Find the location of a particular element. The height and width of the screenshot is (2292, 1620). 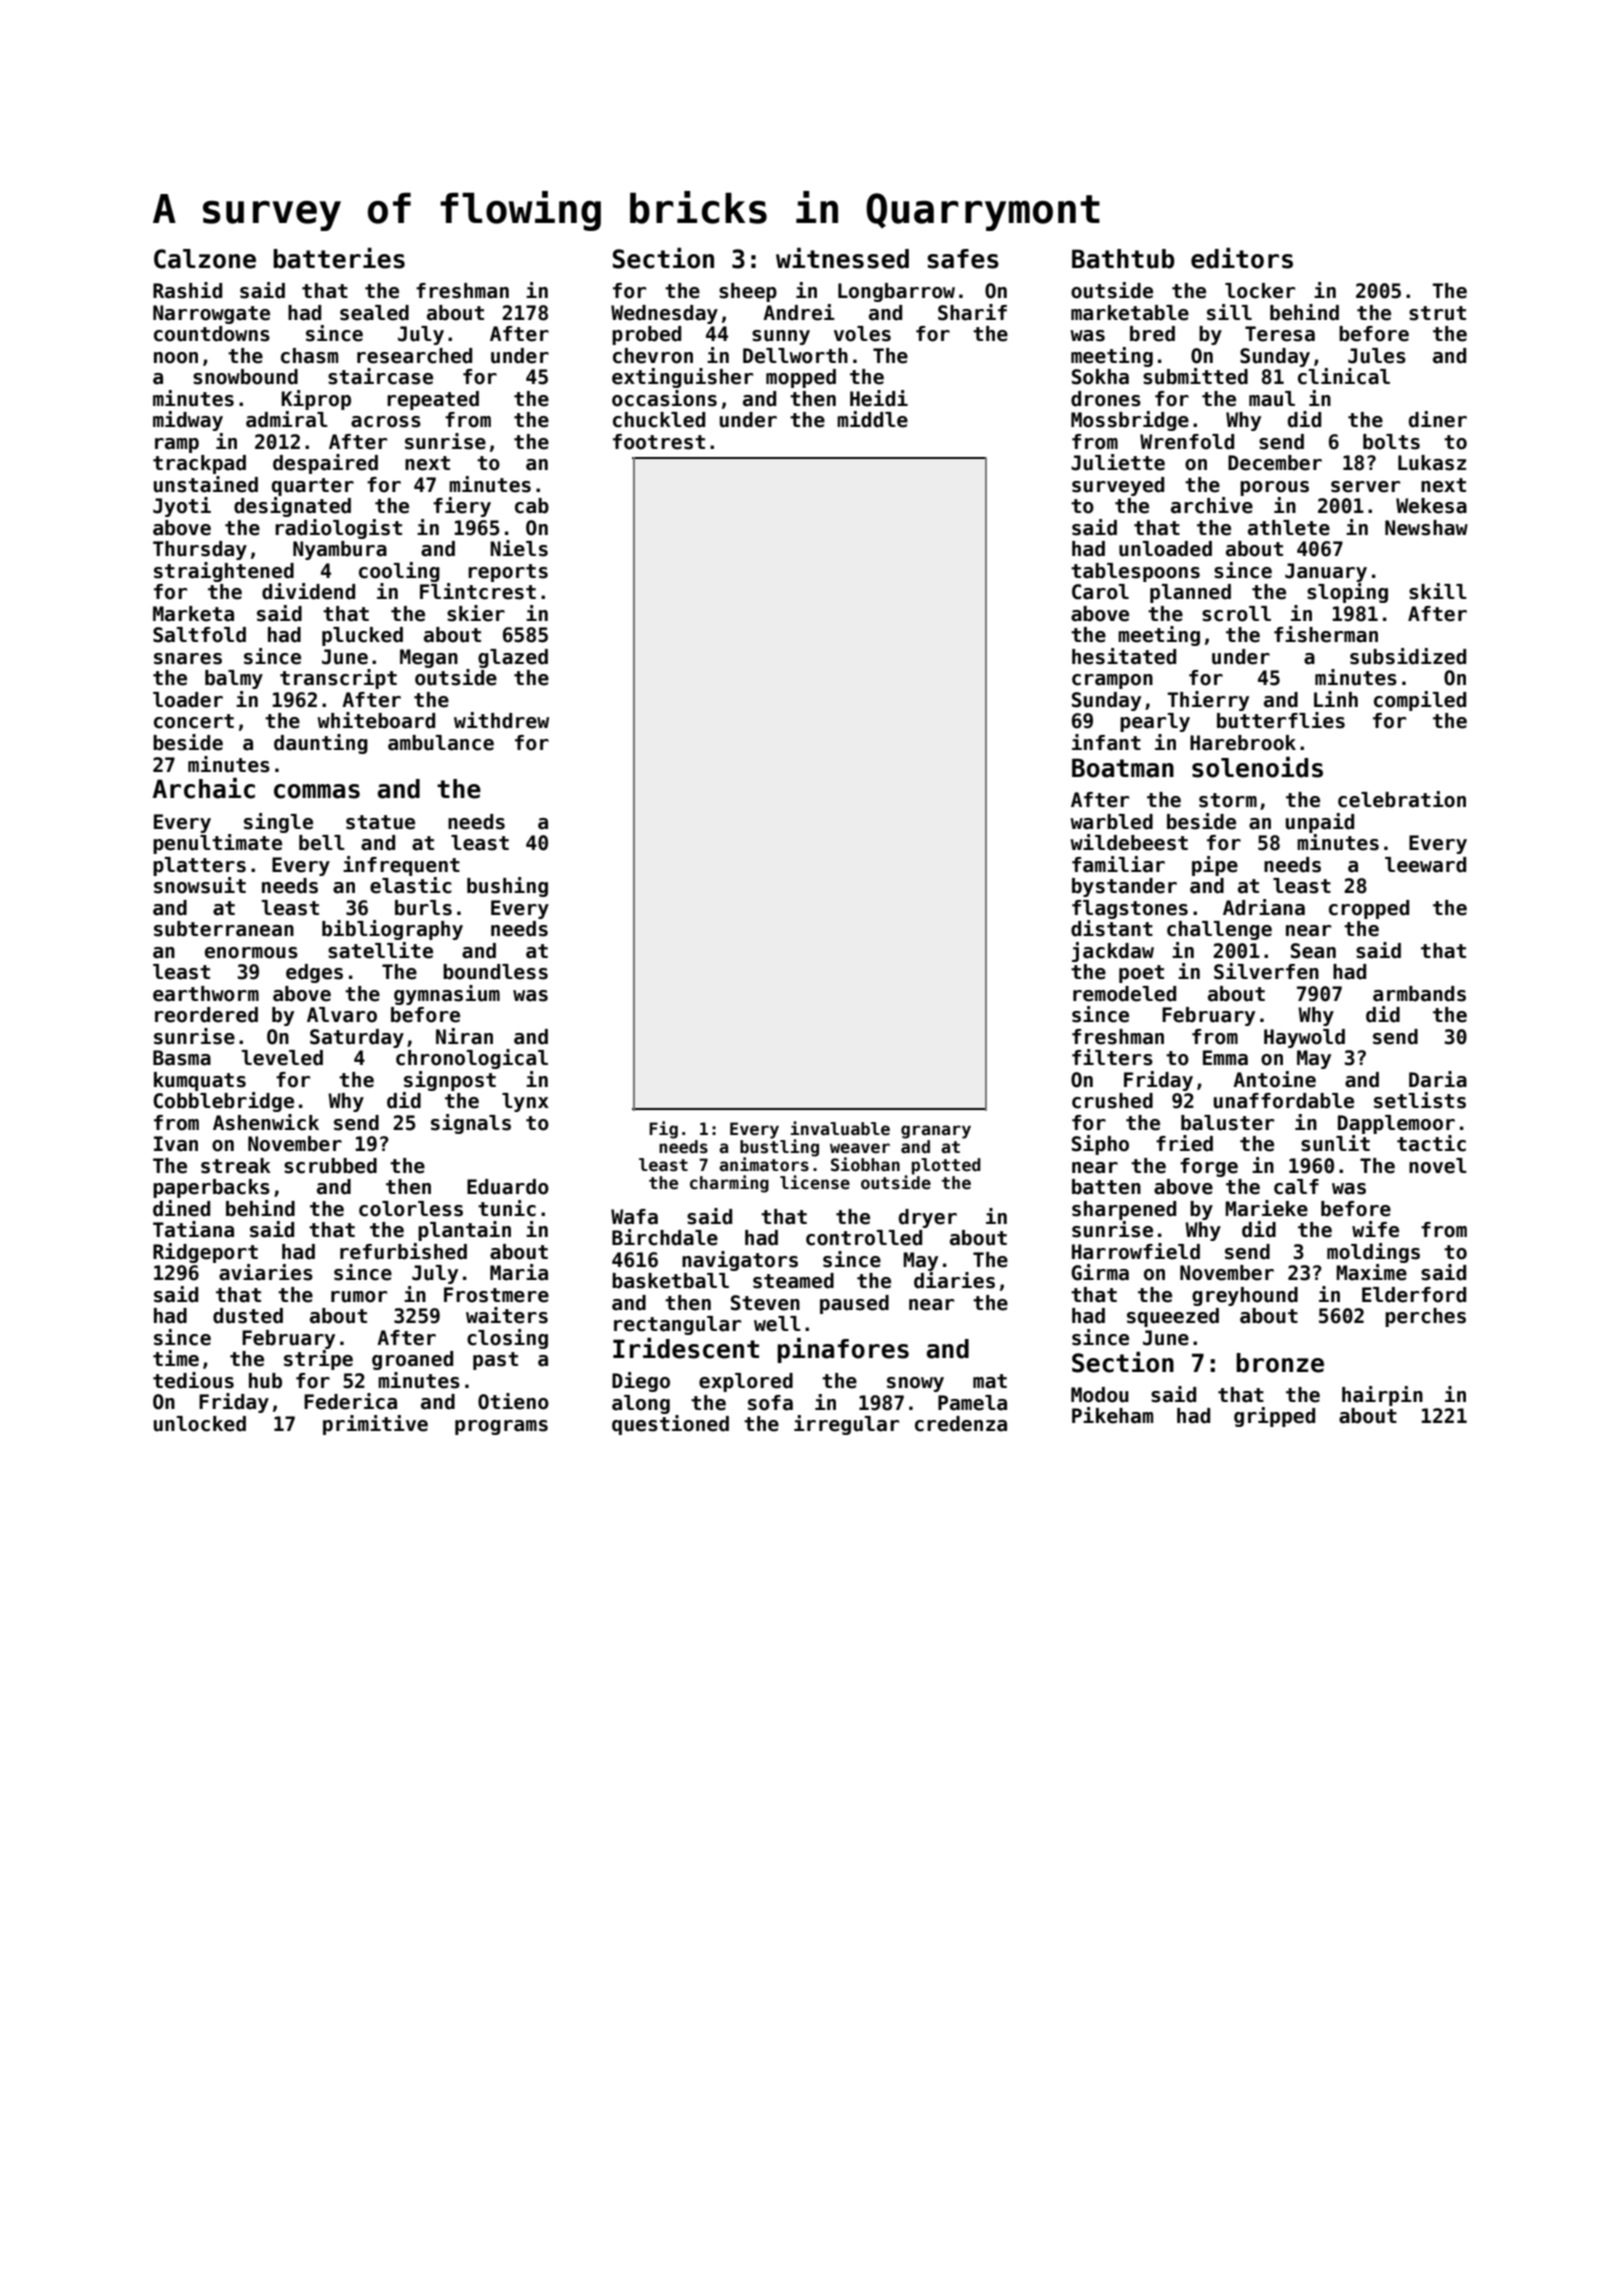

snowsuit is located at coordinates (200, 885).
